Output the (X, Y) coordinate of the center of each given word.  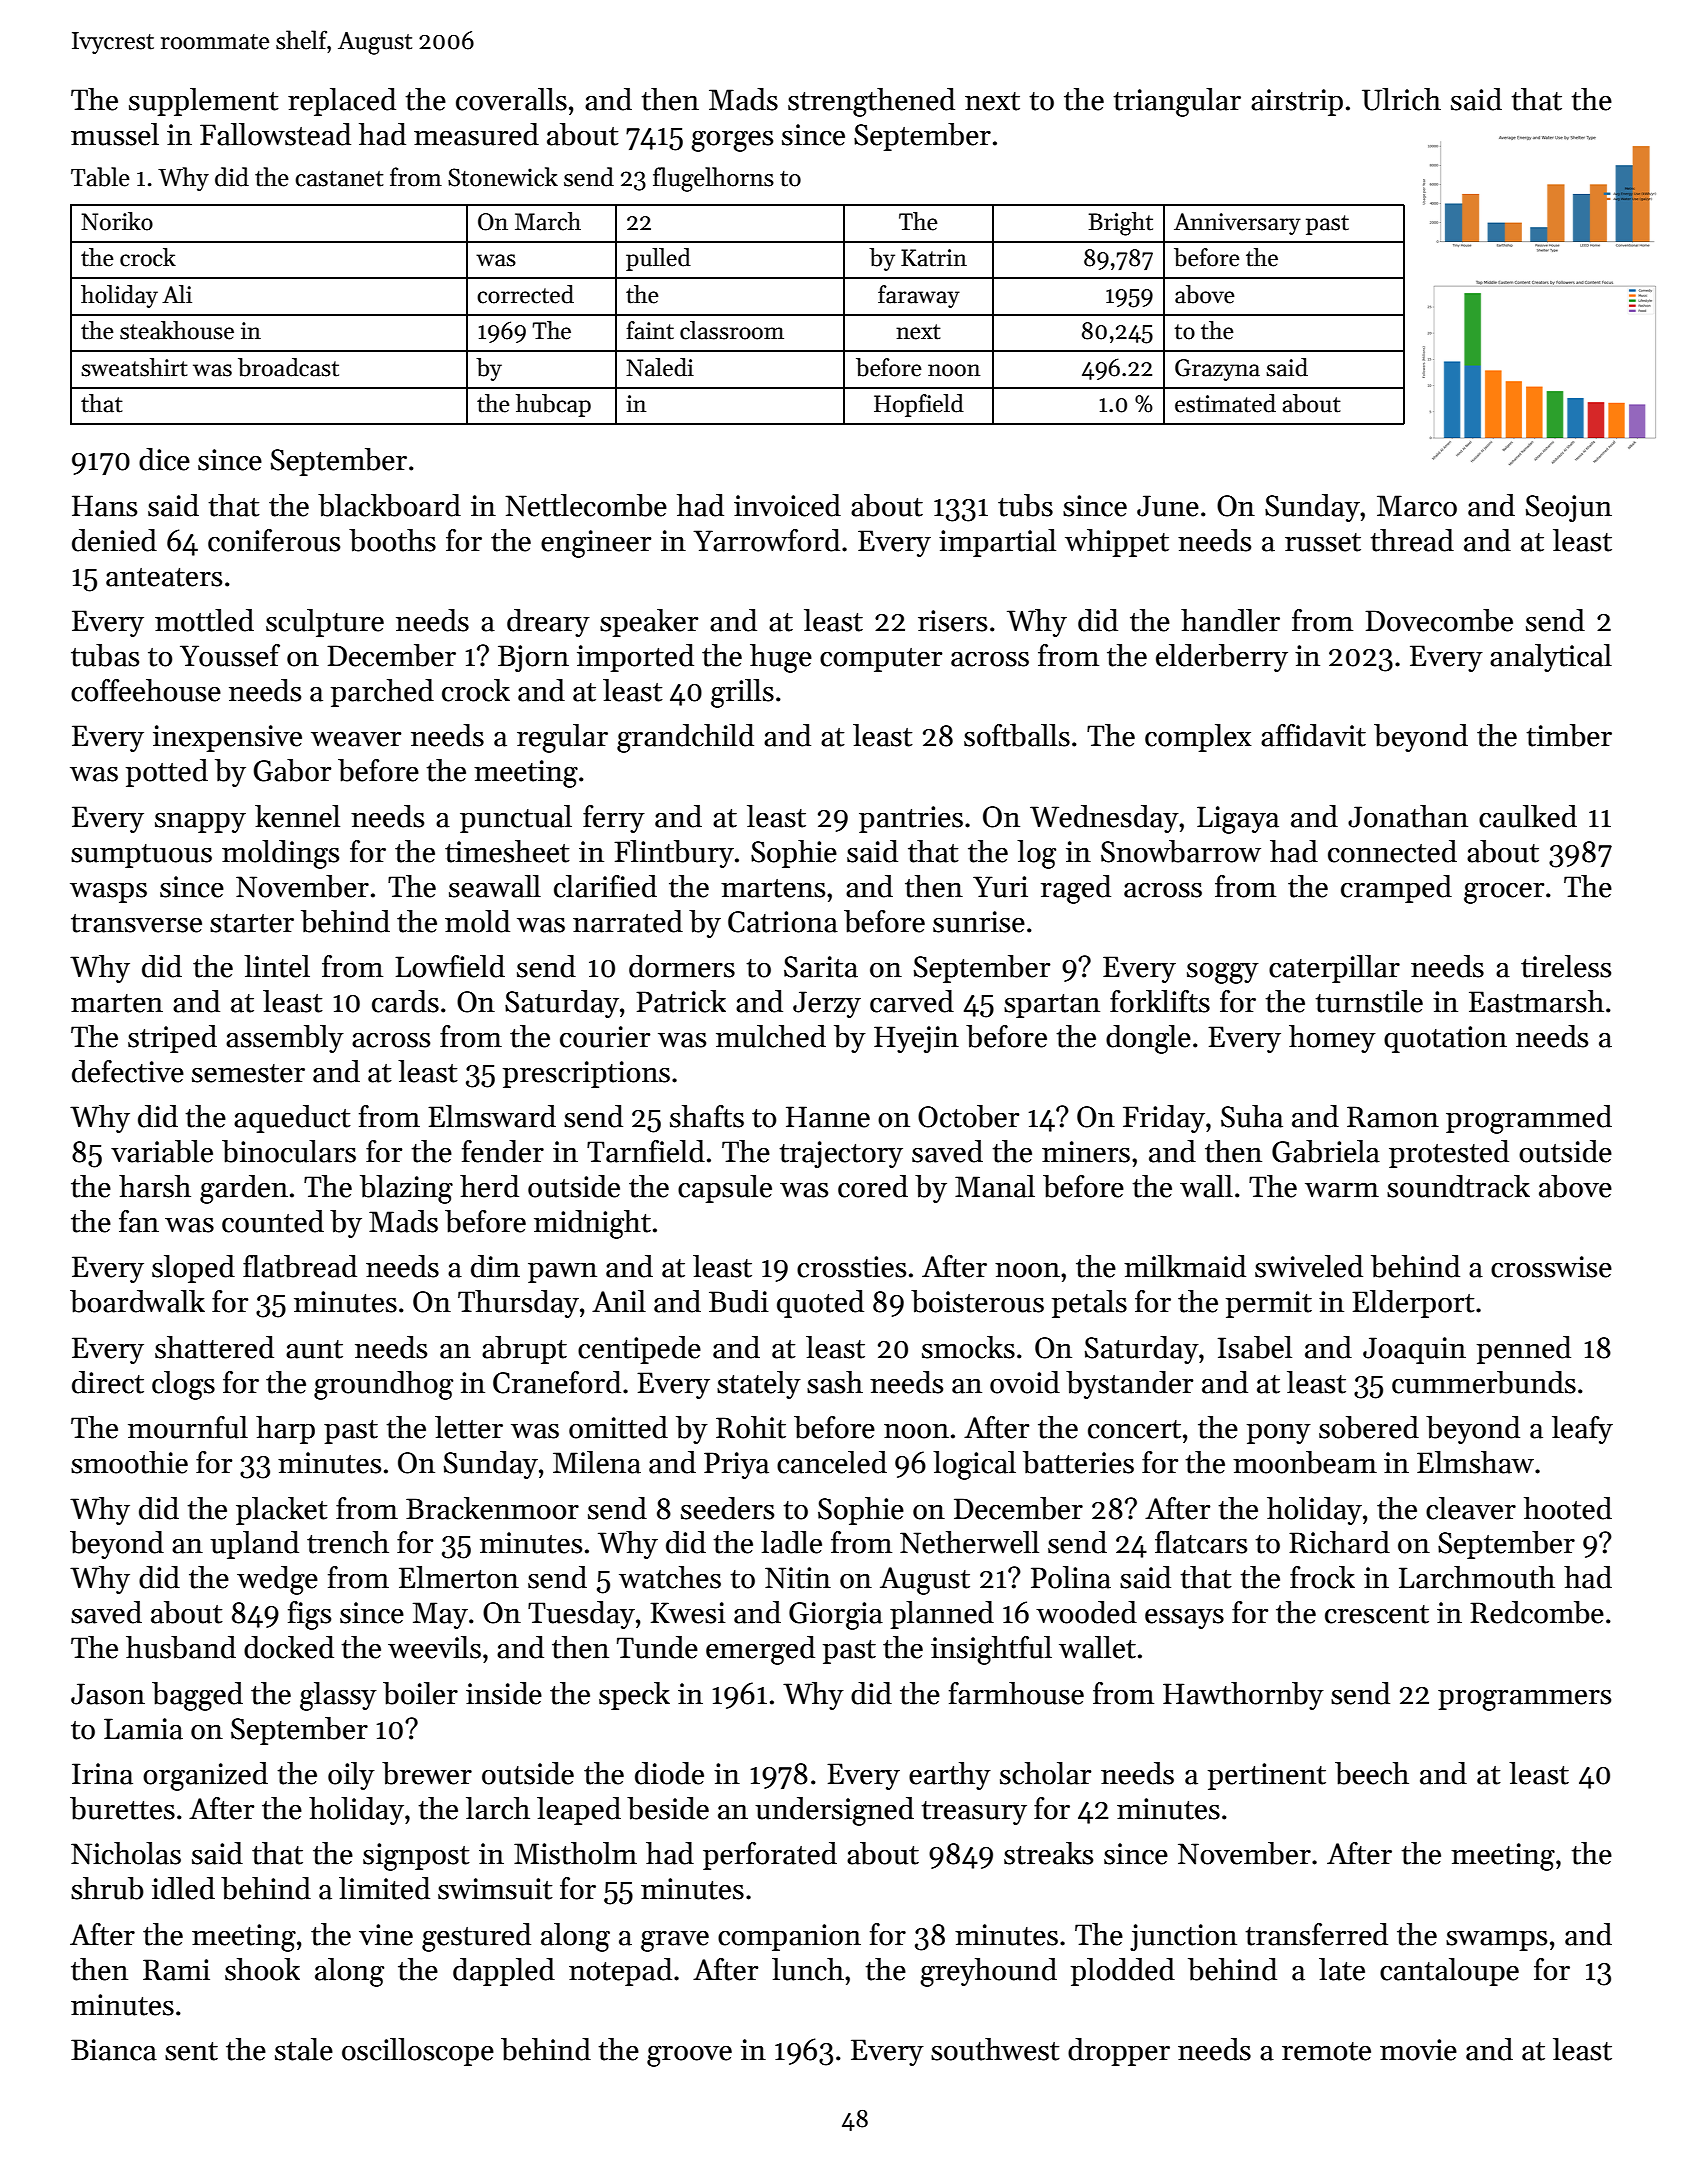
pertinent (1267, 1776)
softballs (1017, 735)
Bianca (114, 2050)
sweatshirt (134, 367)
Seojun (1569, 508)
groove (689, 2056)
